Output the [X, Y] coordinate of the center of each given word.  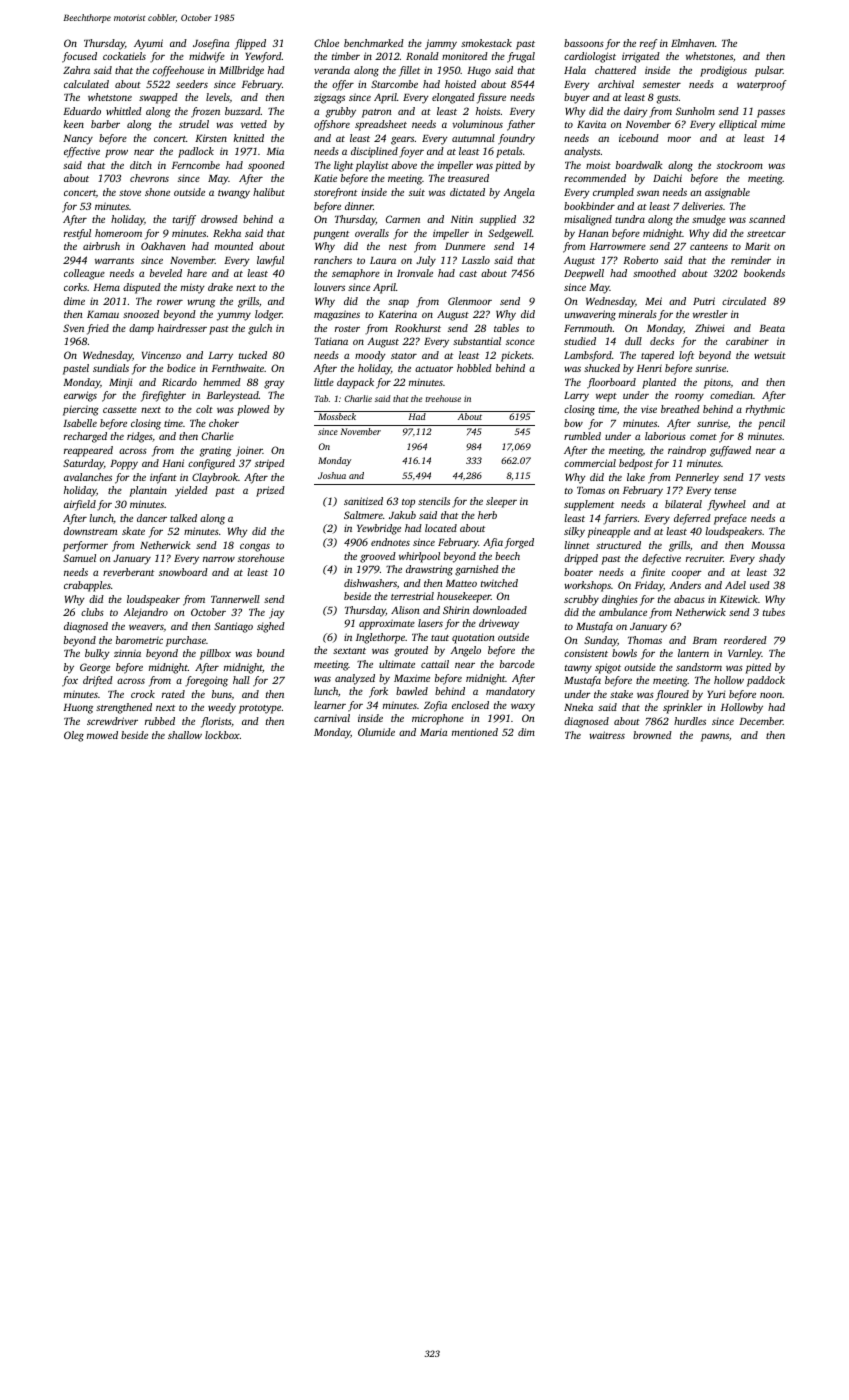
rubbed [160, 721]
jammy [441, 44]
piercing [81, 410]
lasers [430, 623]
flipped [250, 44]
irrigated [641, 57]
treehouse [443, 398]
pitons [717, 383]
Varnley [745, 654]
